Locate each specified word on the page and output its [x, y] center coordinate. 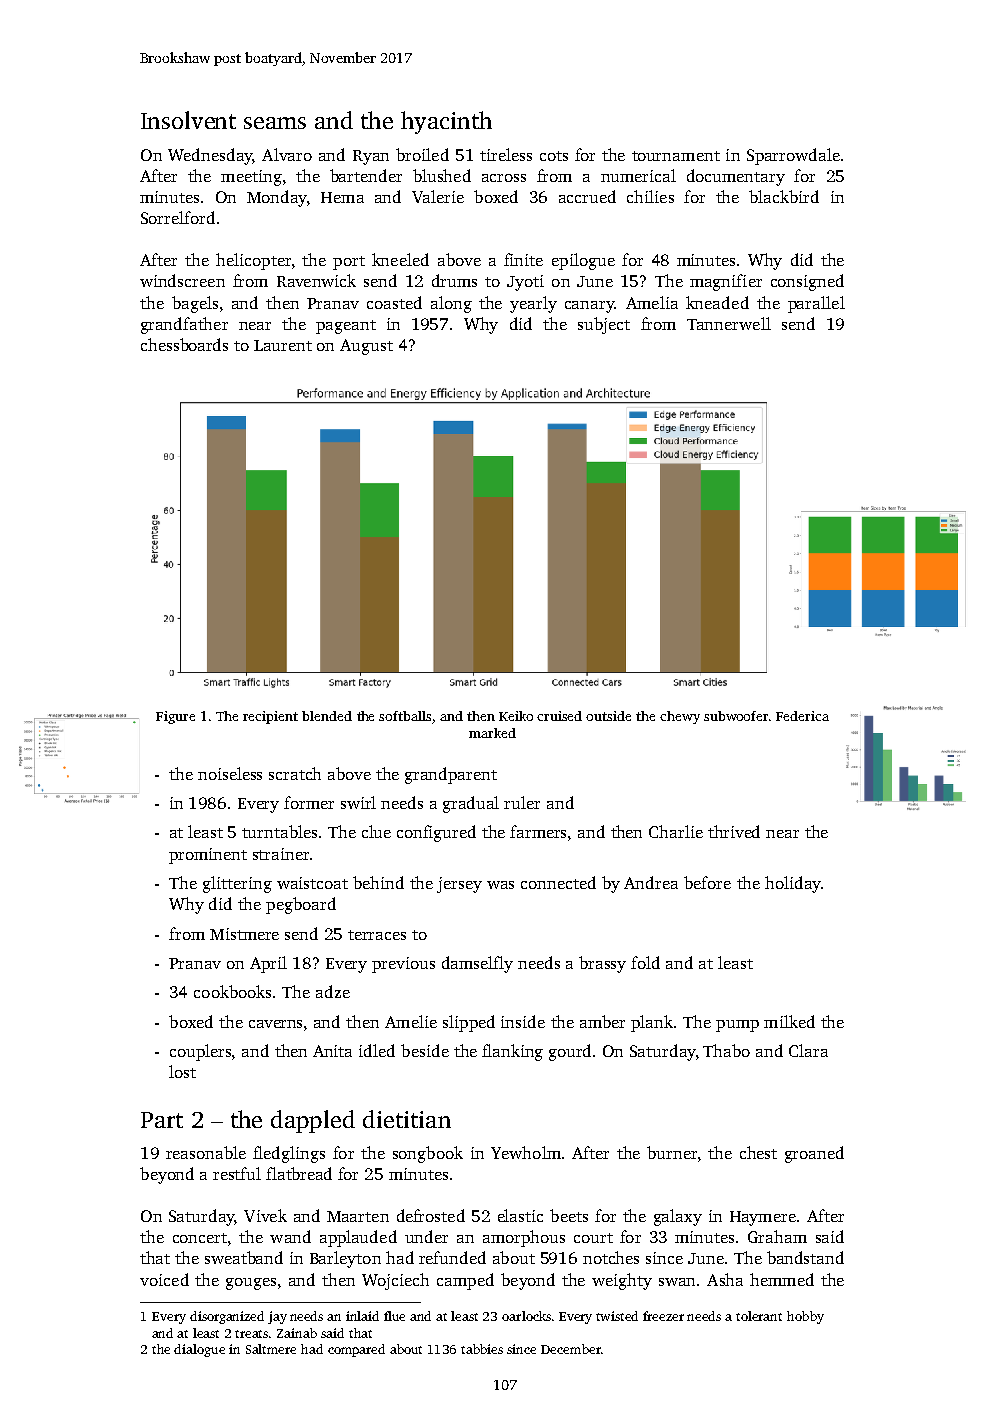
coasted [394, 302]
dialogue [199, 1350]
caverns [275, 1024]
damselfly [477, 964]
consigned [807, 282]
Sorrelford [178, 217]
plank [652, 1023]
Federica [802, 716]
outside [608, 716]
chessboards [184, 344]
